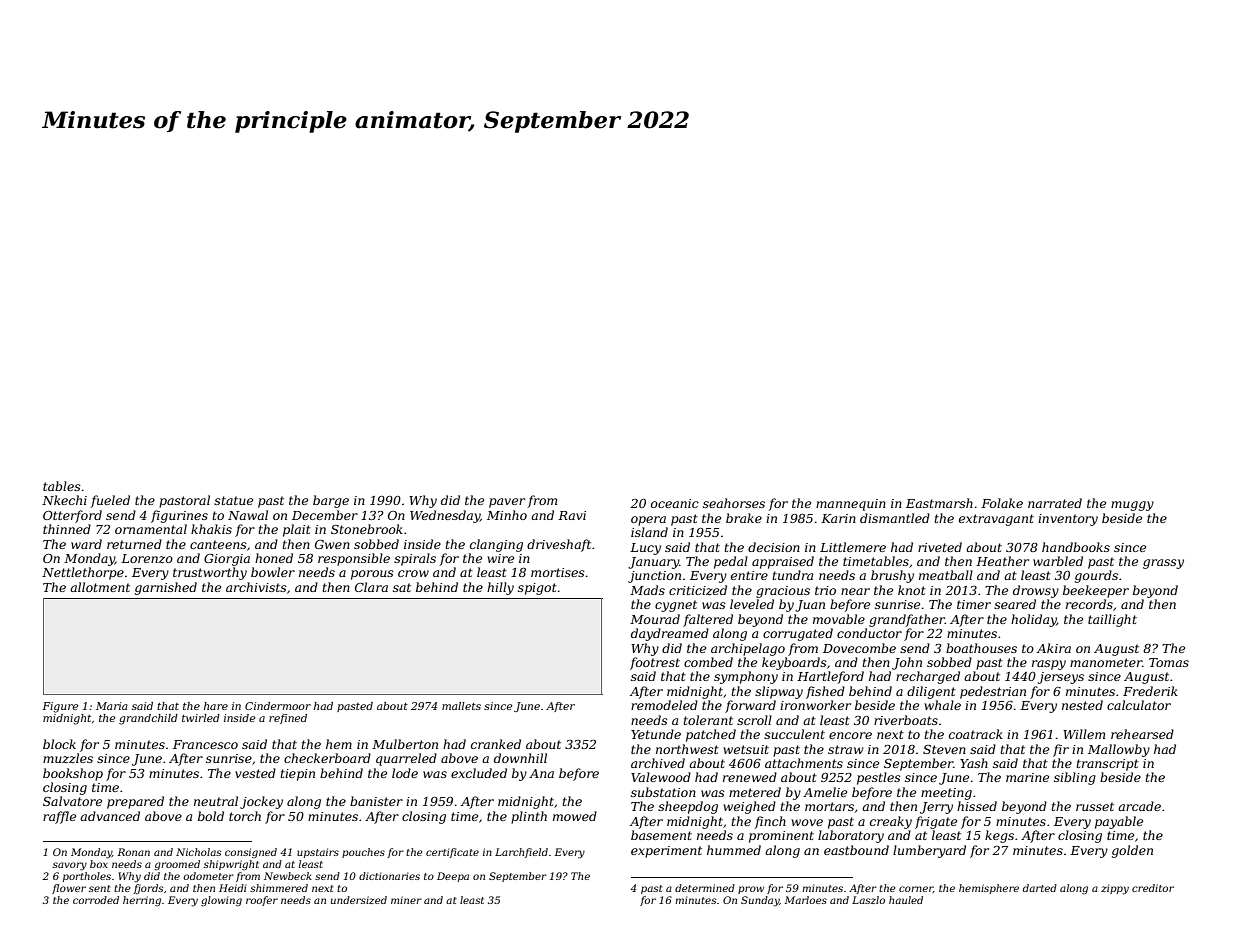 The width and height of the screenshot is (1233, 952). I want to click on block, so click(59, 744).
